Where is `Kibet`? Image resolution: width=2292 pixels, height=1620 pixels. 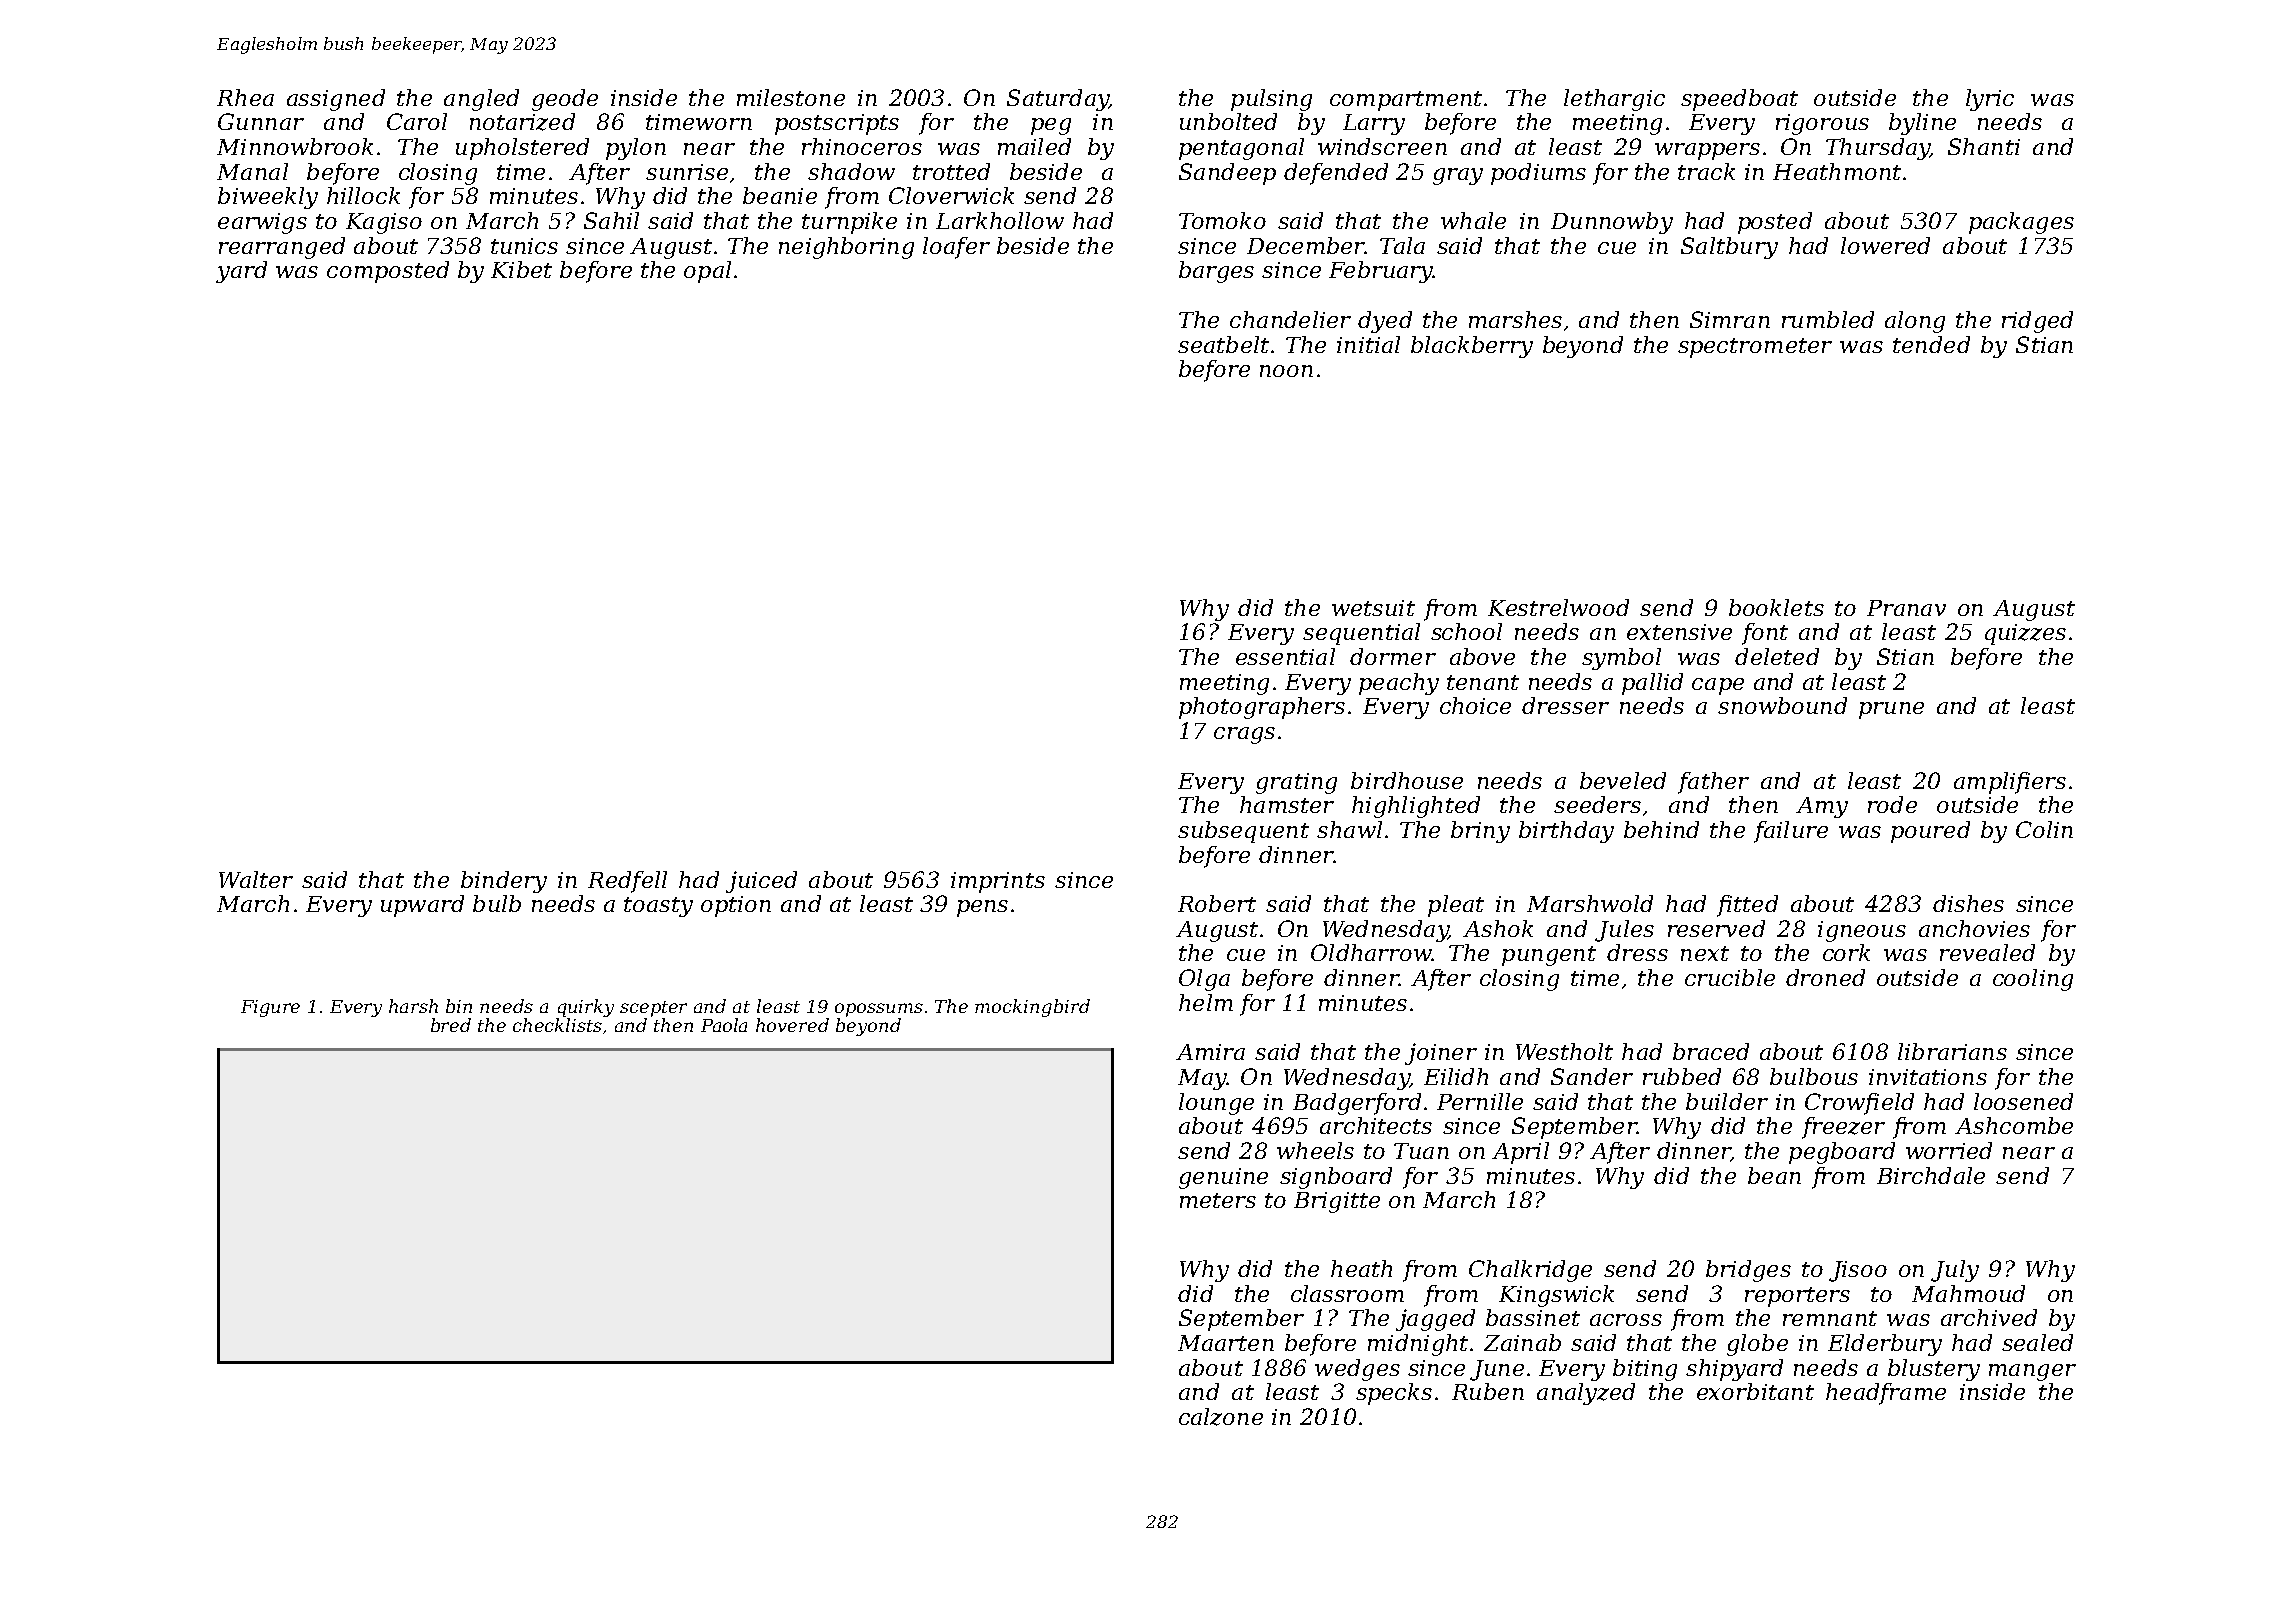 Kibet is located at coordinates (521, 269).
